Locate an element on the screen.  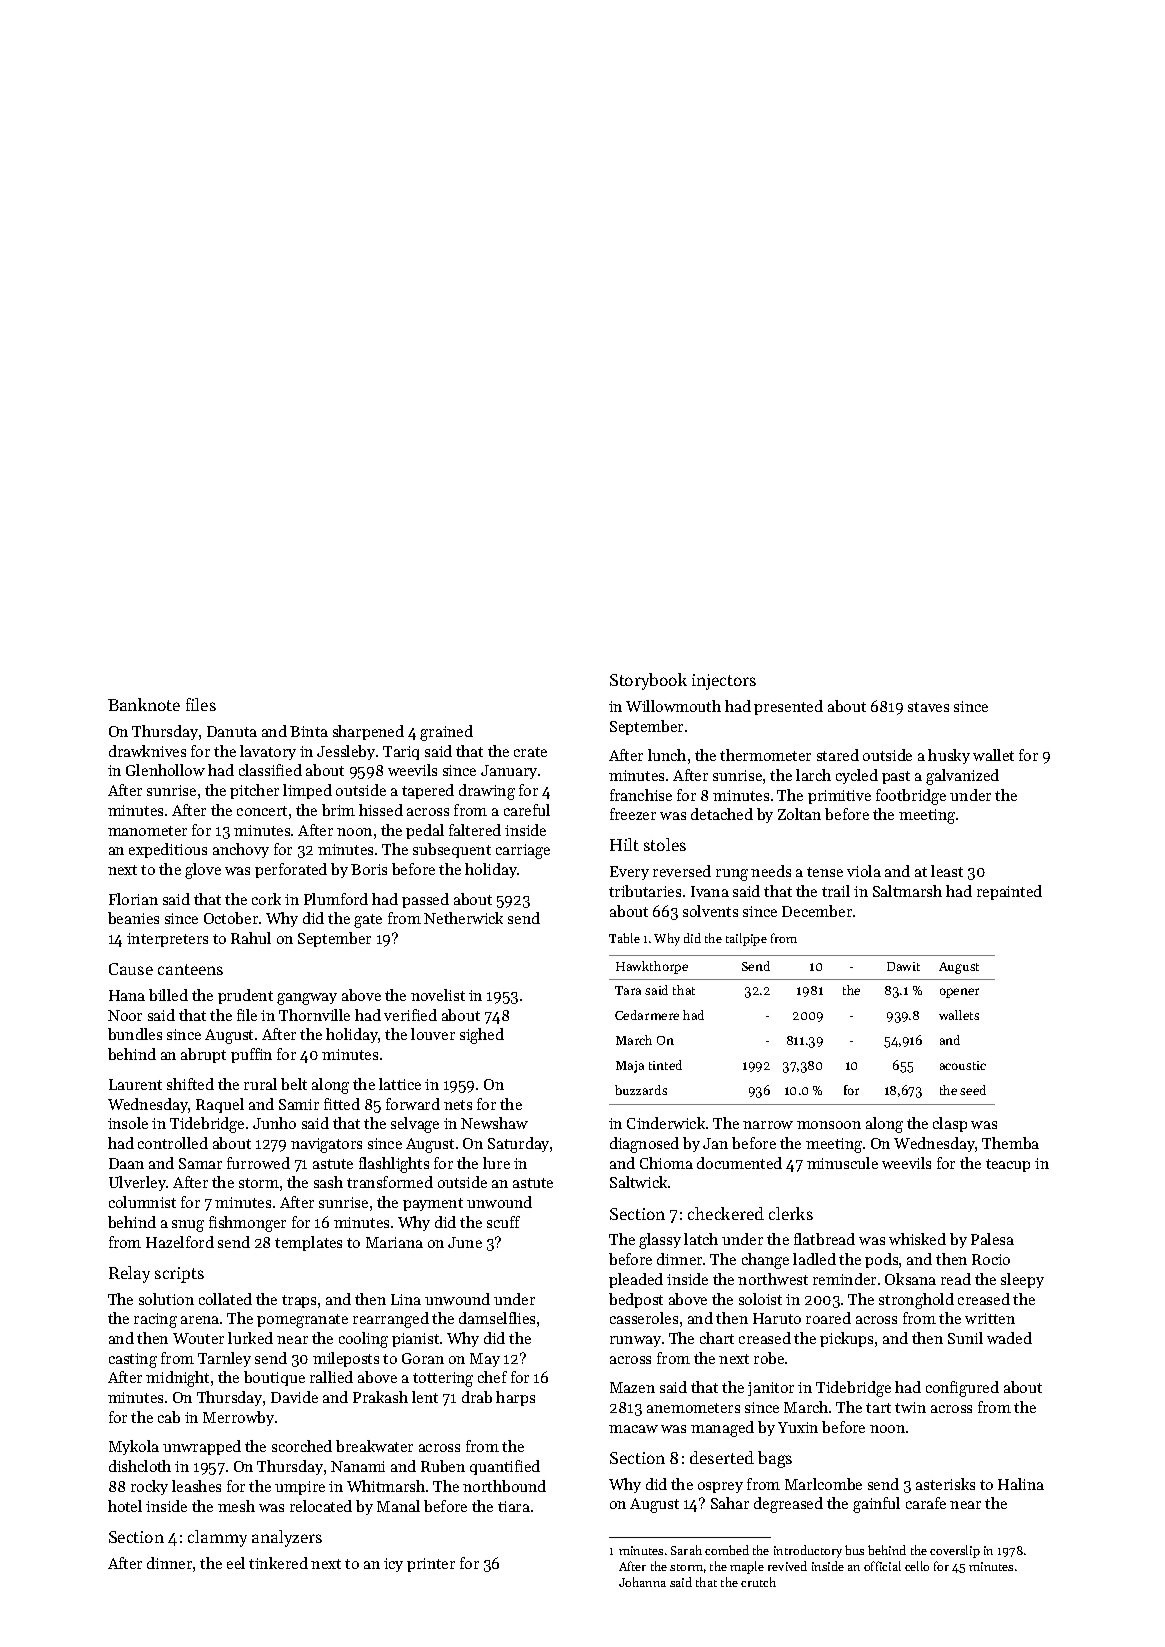
cello is located at coordinates (917, 1566).
